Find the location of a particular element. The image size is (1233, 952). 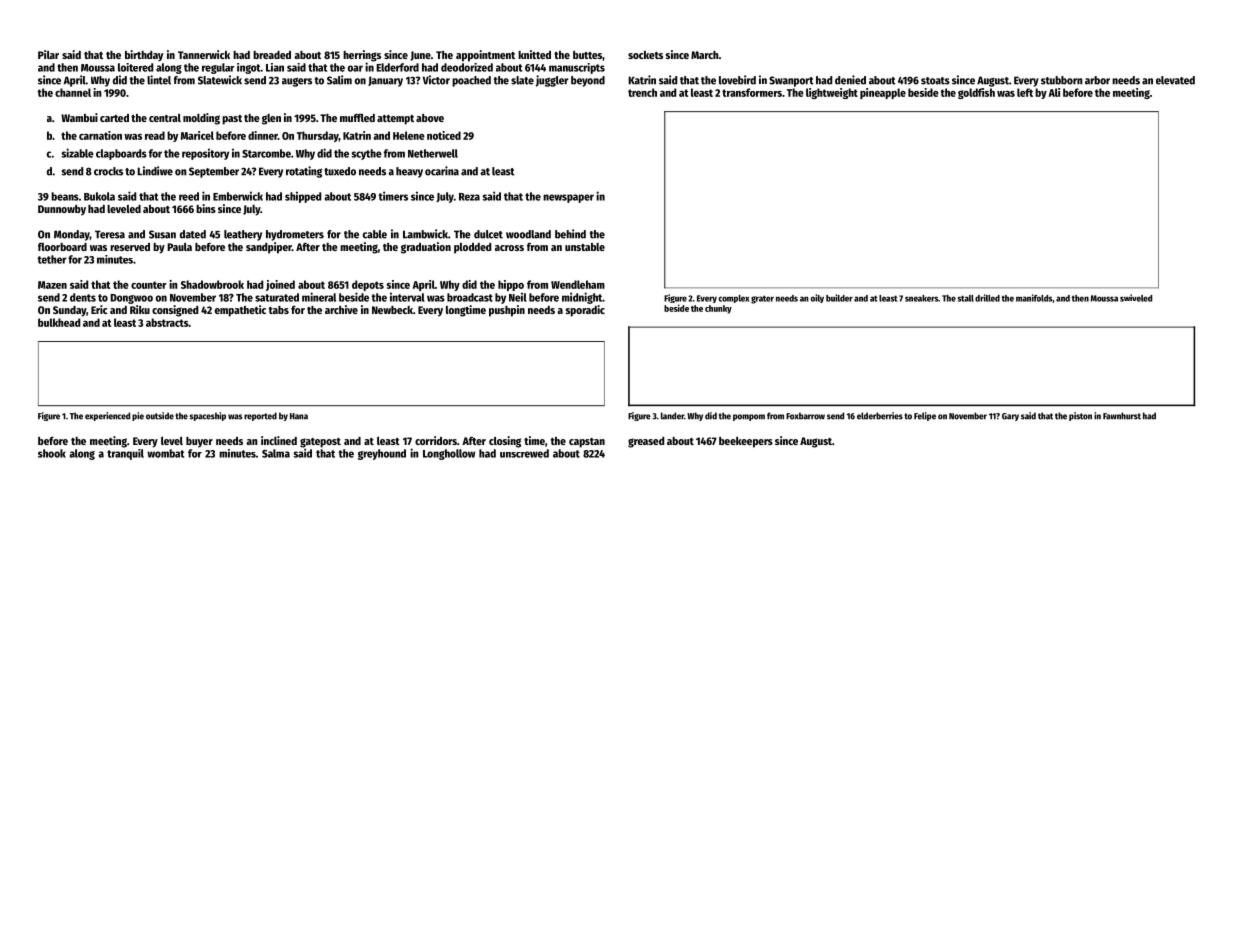

denied is located at coordinates (850, 80).
